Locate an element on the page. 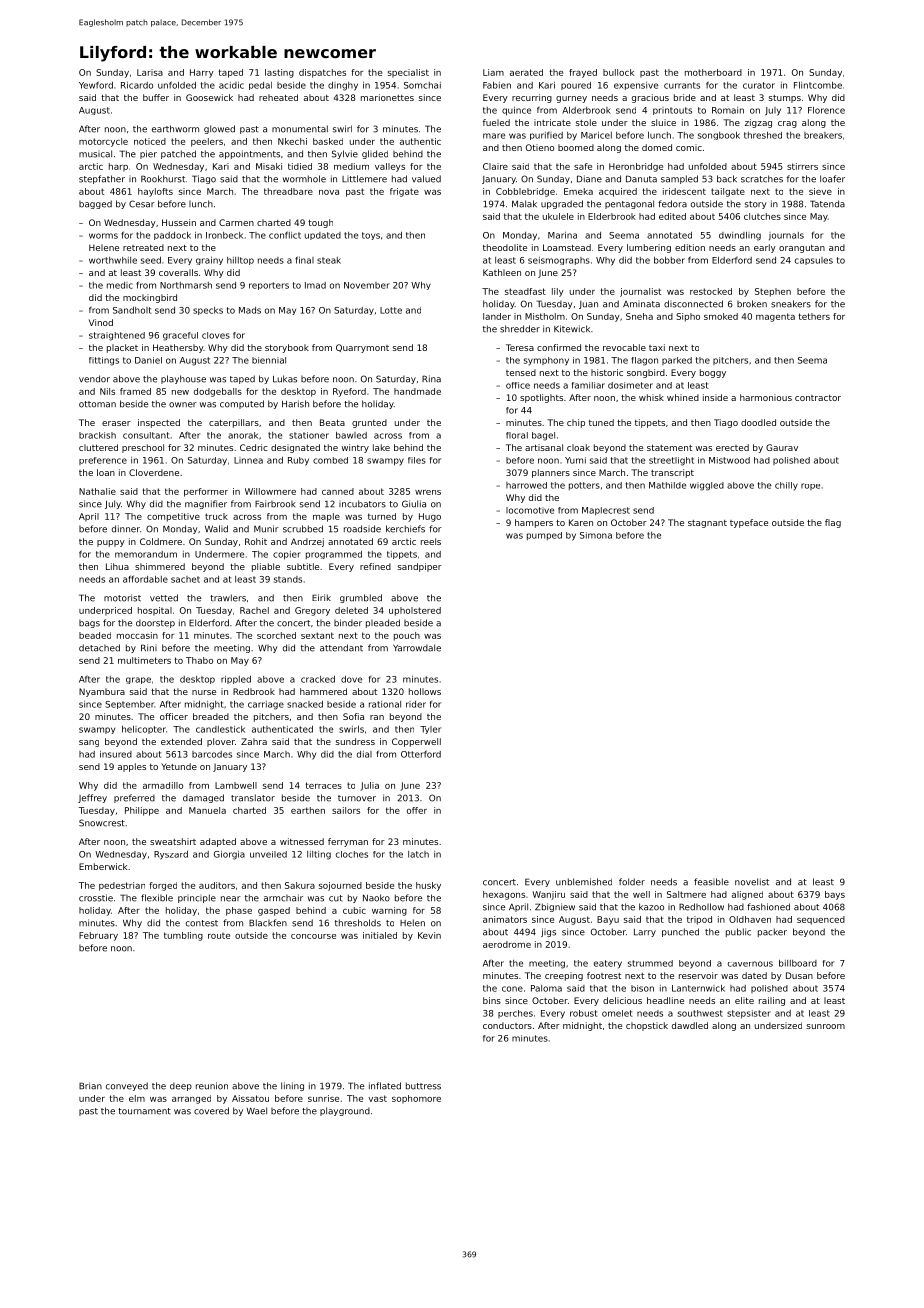 The height and width of the image is (1308, 924). sophomore is located at coordinates (416, 1099).
